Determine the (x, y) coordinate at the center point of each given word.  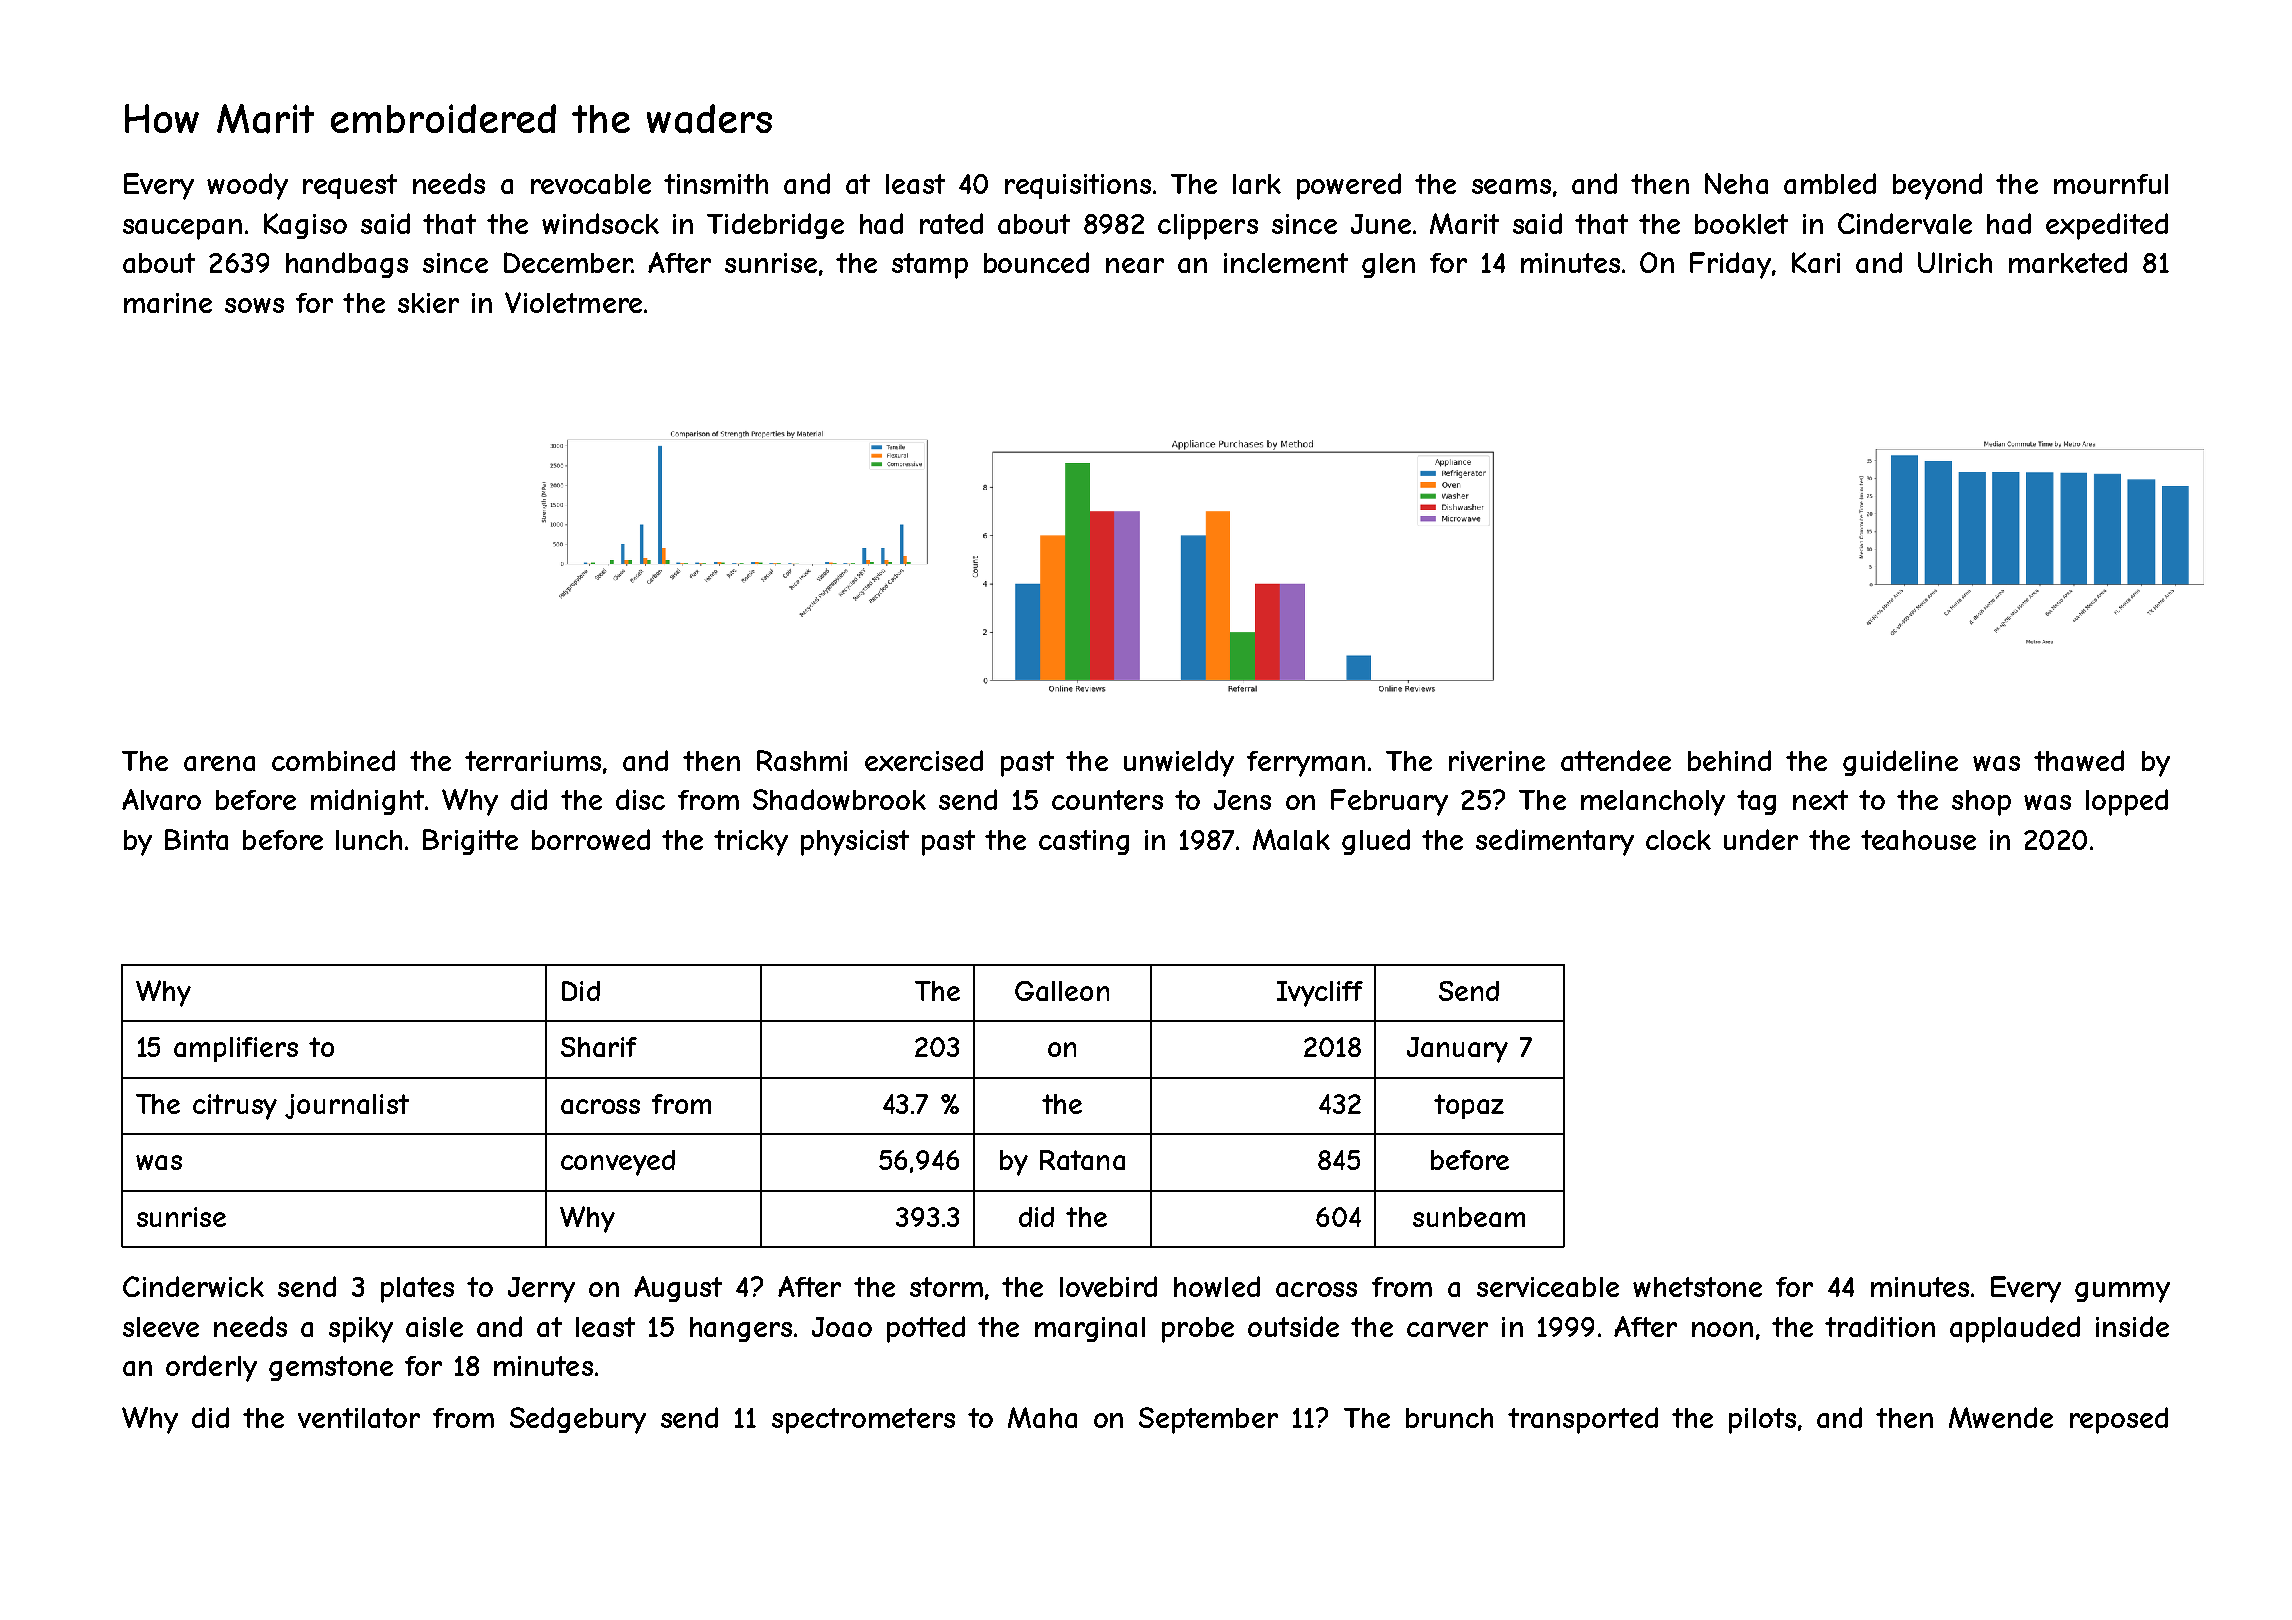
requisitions (1078, 186)
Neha (1736, 183)
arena (219, 763)
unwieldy (1179, 763)
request (350, 186)
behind (1729, 760)
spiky (361, 1330)
